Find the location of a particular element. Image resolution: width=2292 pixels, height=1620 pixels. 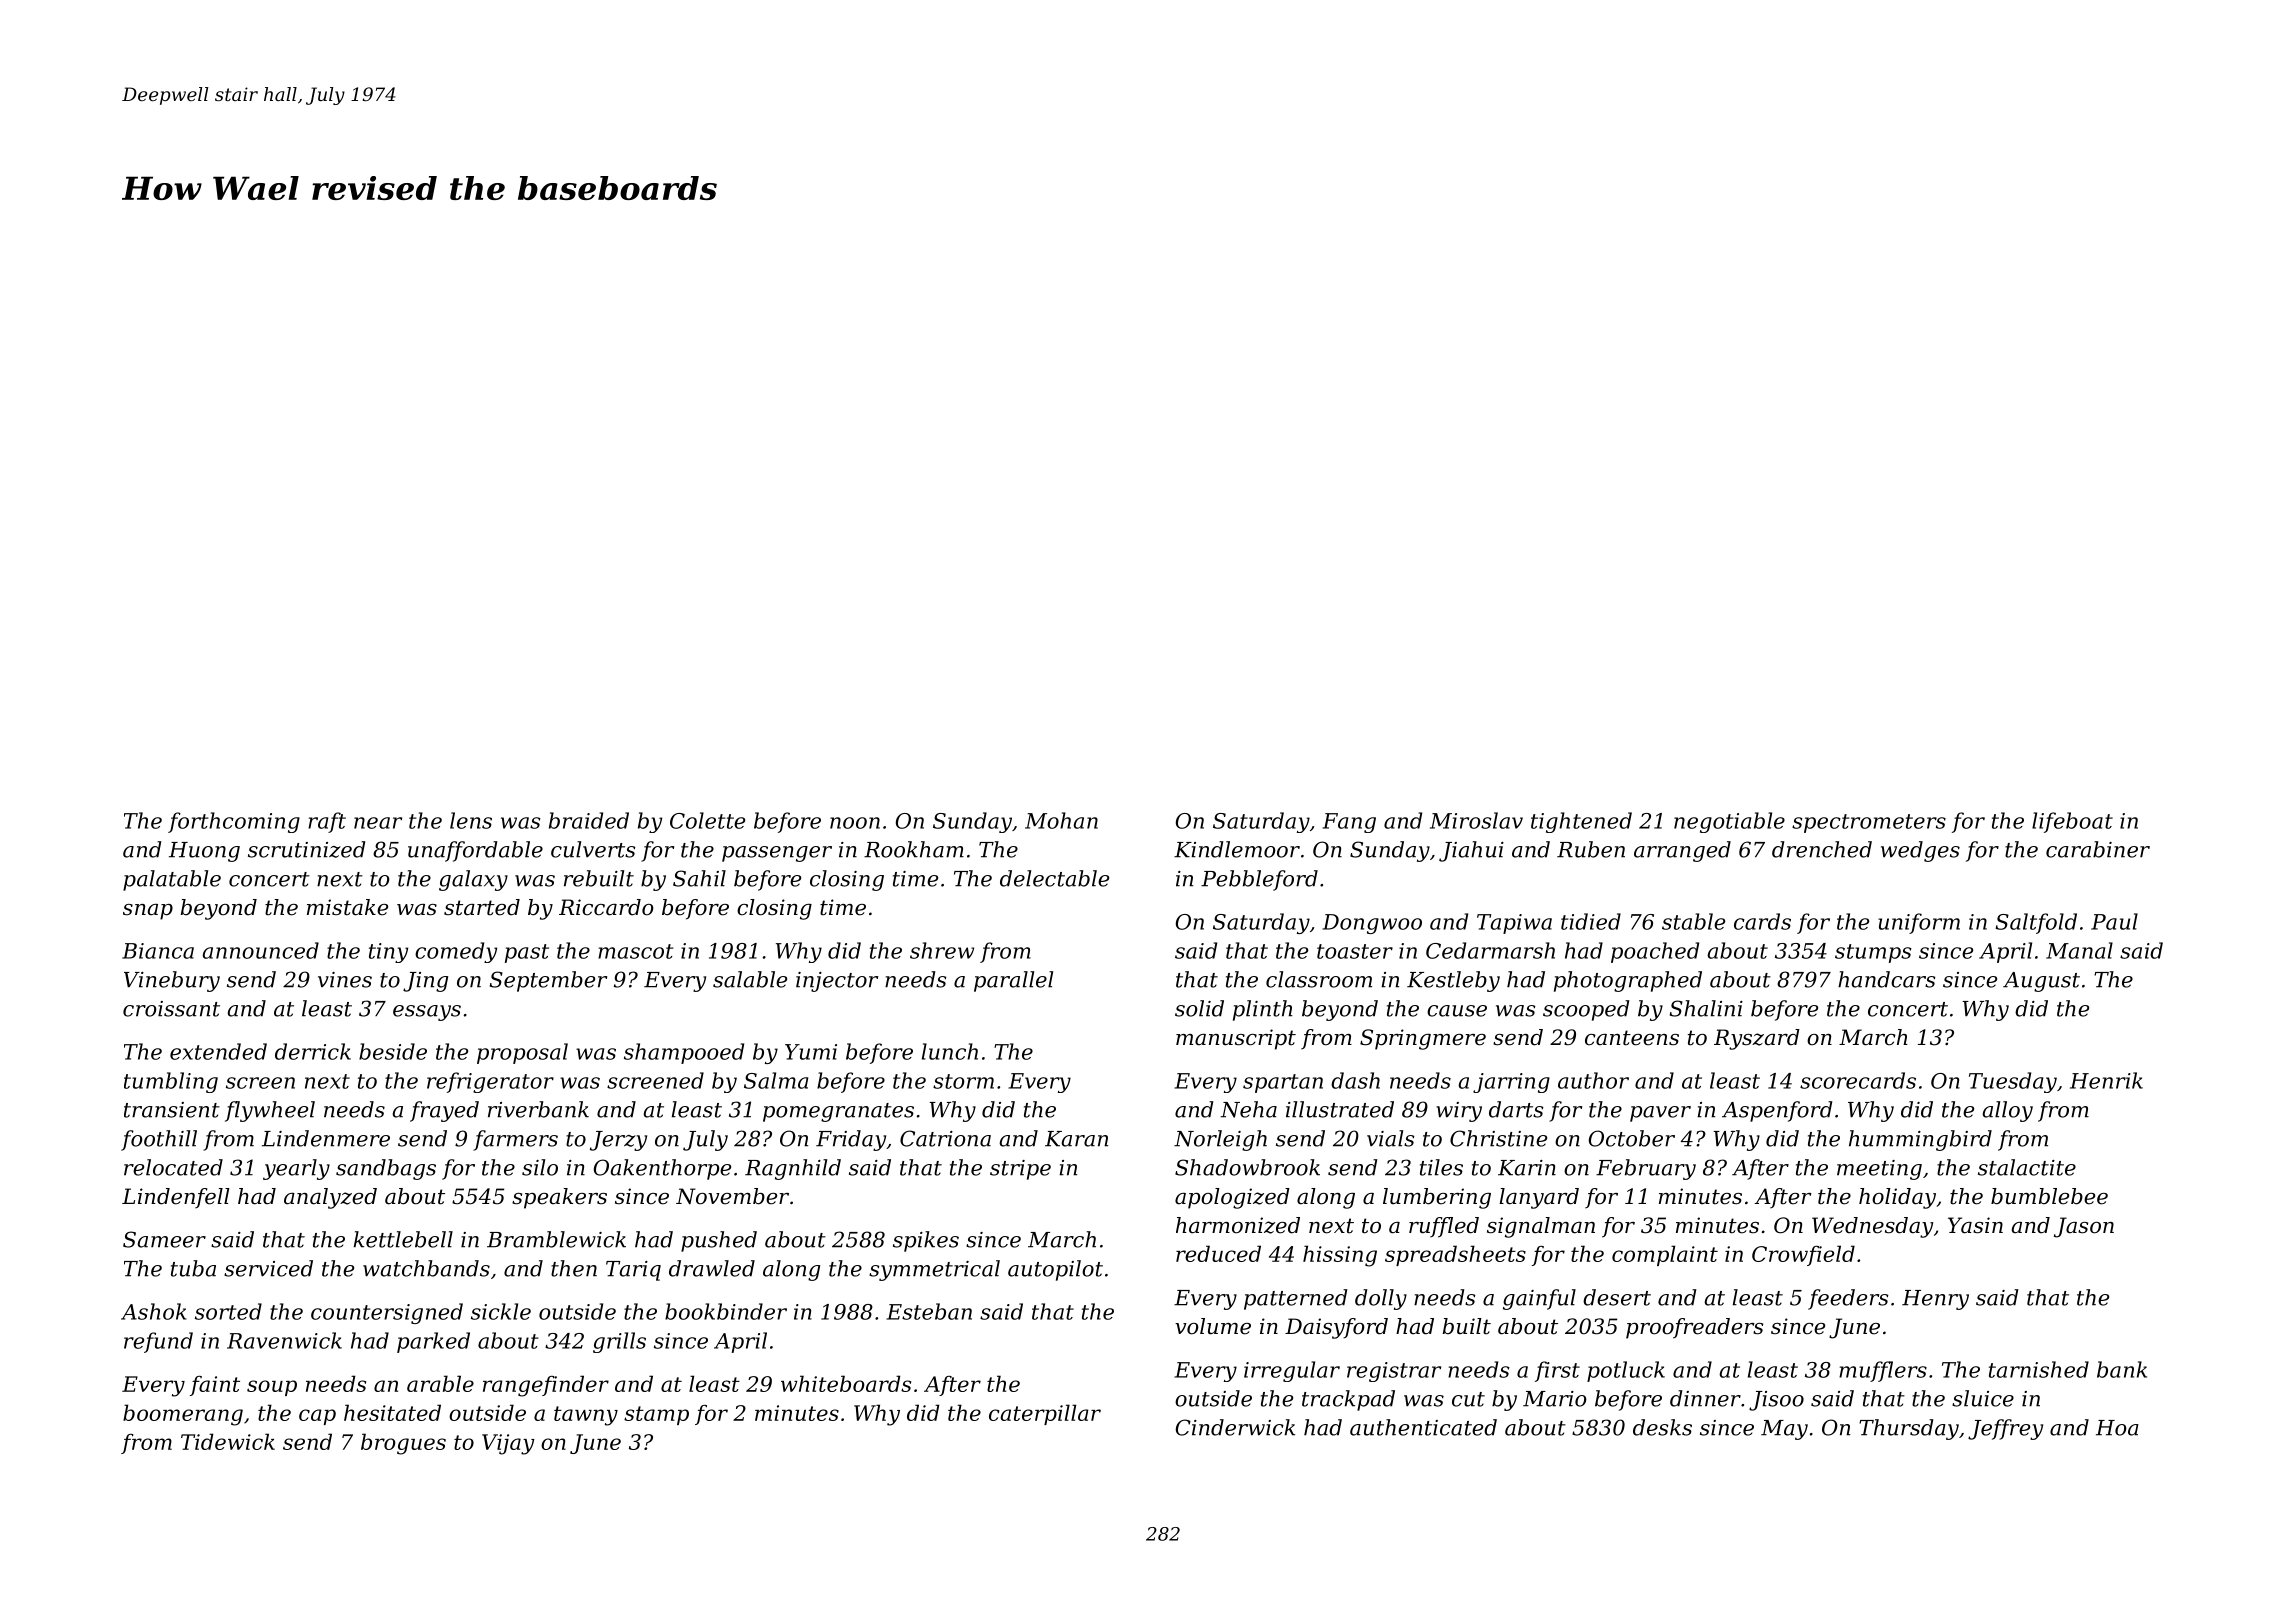

cut is located at coordinates (1468, 1399).
